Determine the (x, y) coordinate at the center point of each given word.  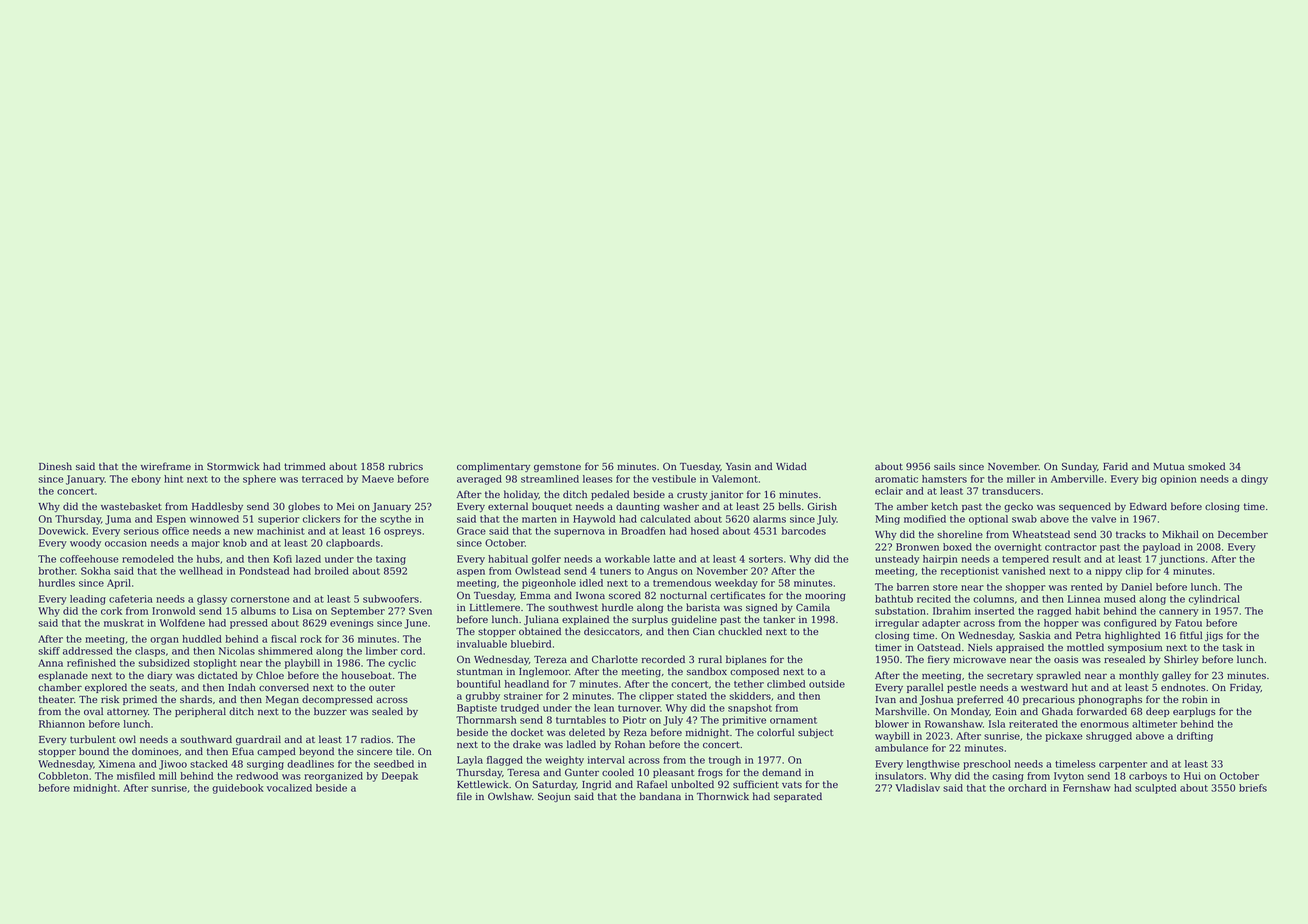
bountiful (479, 684)
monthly (1139, 676)
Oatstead (939, 647)
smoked (1206, 466)
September (358, 612)
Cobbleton (63, 776)
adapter (941, 624)
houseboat (367, 675)
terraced (322, 479)
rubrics (405, 466)
